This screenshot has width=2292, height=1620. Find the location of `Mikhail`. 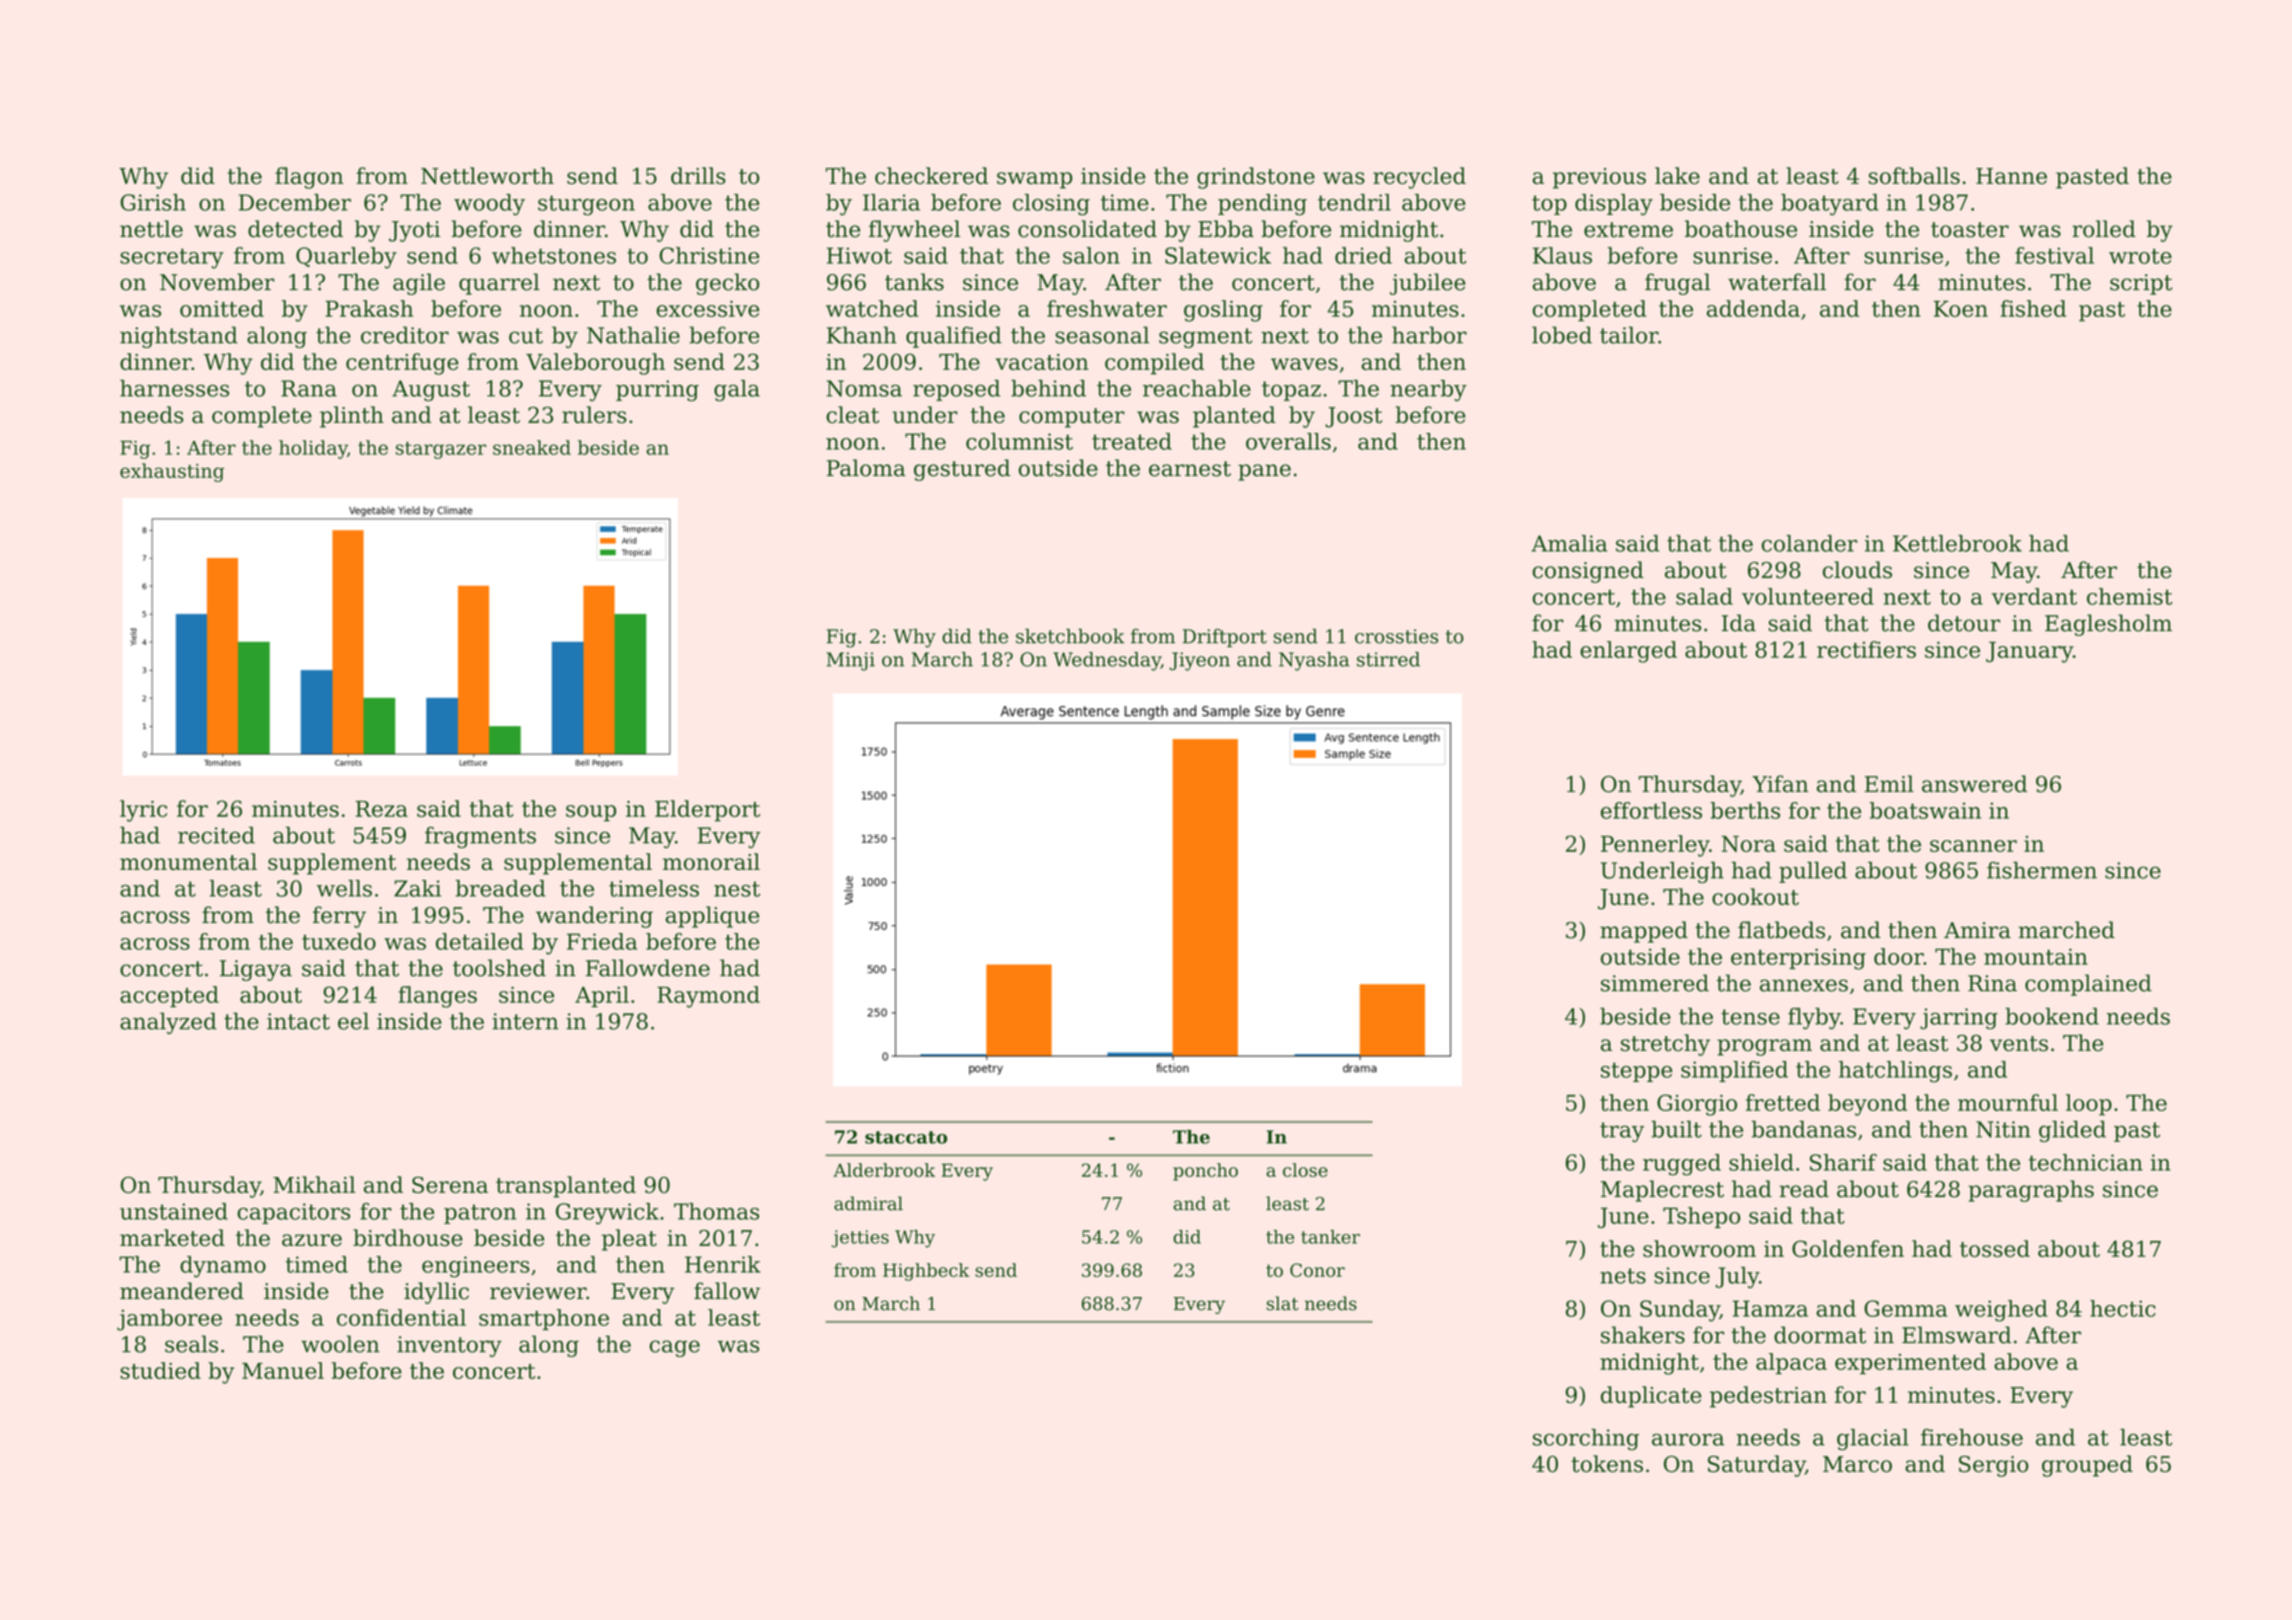

Mikhail is located at coordinates (314, 1184).
